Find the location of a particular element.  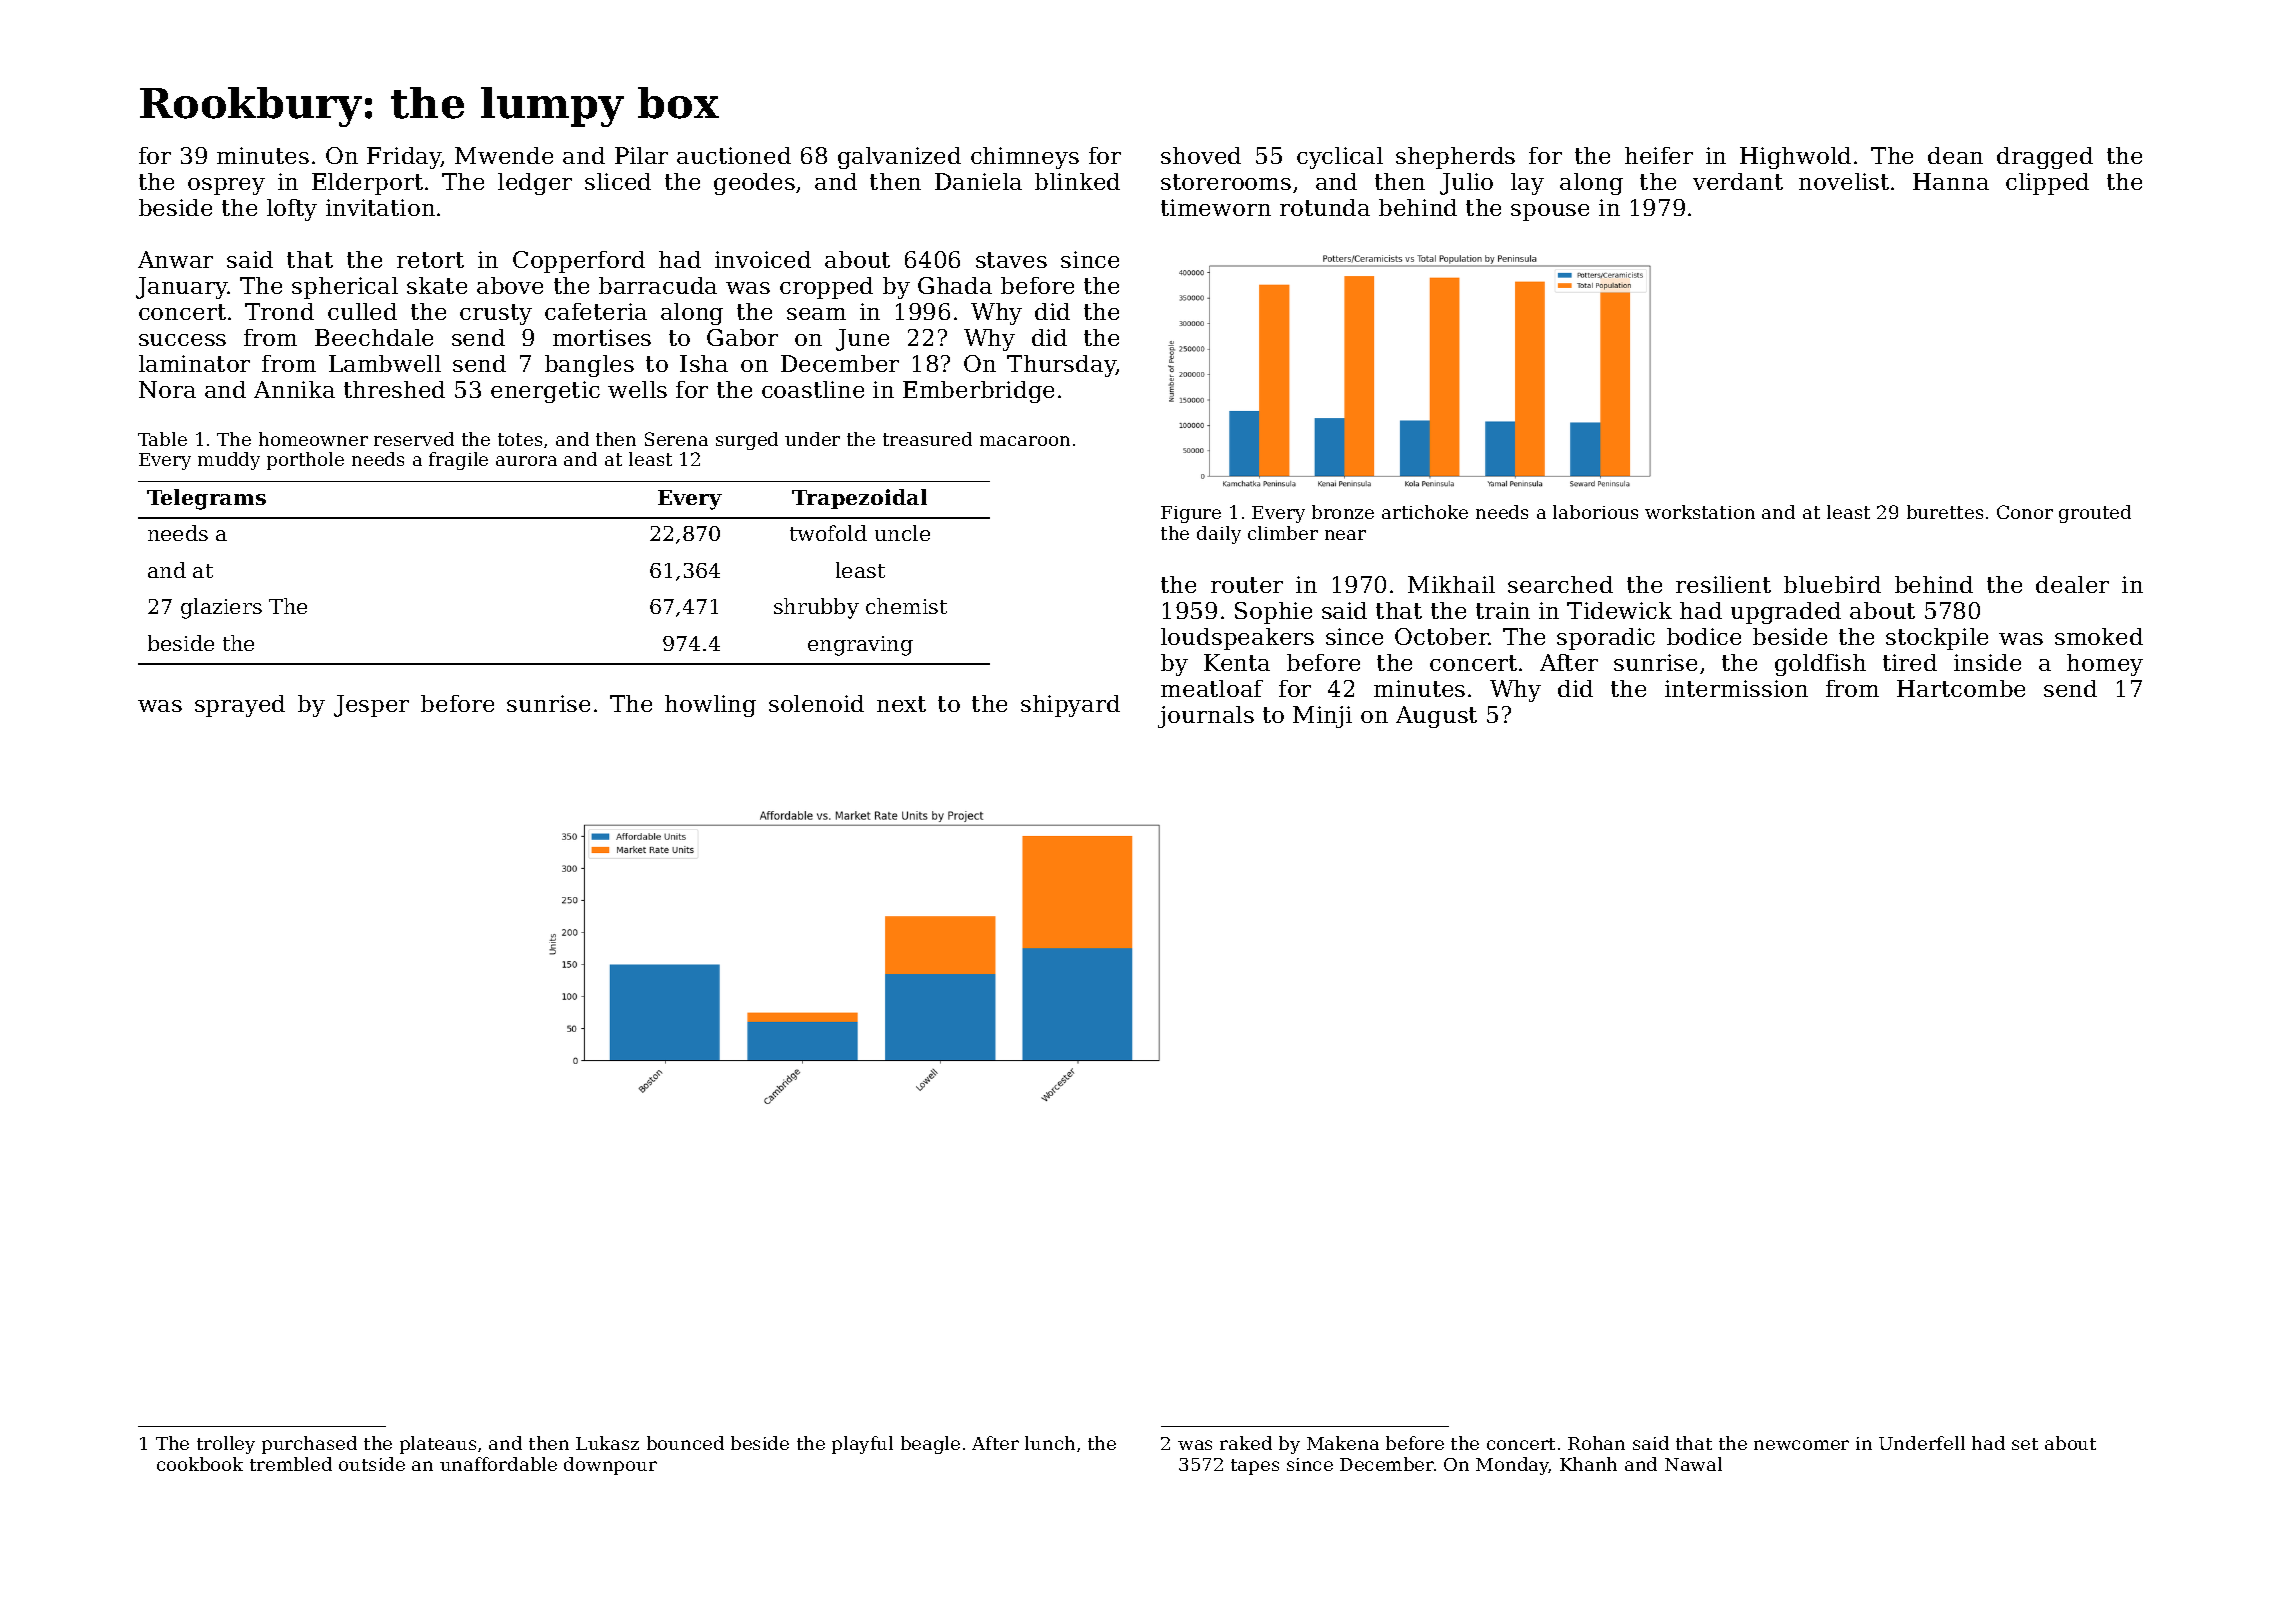

purchased is located at coordinates (309, 1445).
